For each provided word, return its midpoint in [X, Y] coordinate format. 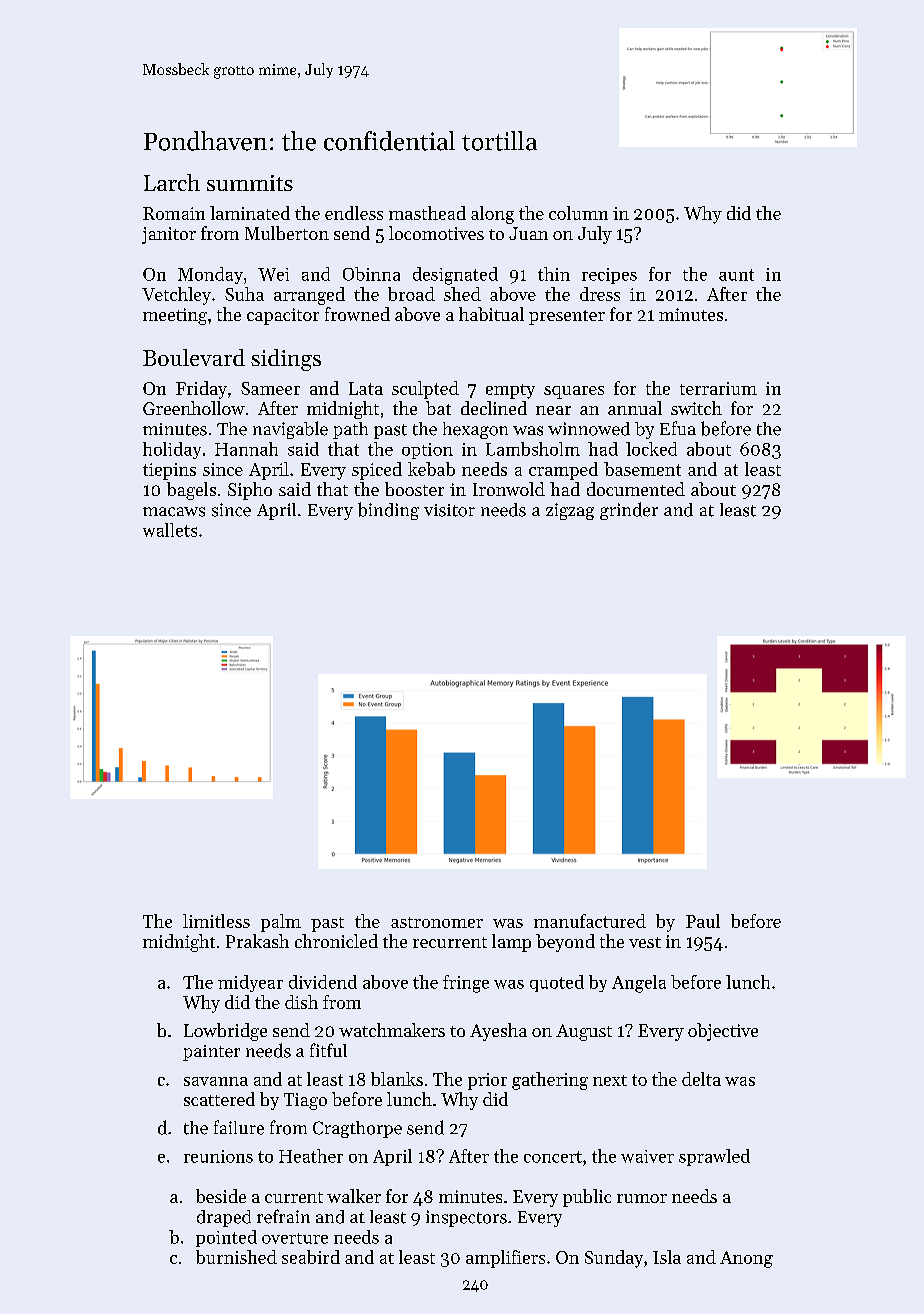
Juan [528, 233]
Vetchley [176, 296]
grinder [629, 511]
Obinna [371, 274]
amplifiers [505, 1259]
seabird [311, 1257]
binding [388, 511]
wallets [170, 530]
